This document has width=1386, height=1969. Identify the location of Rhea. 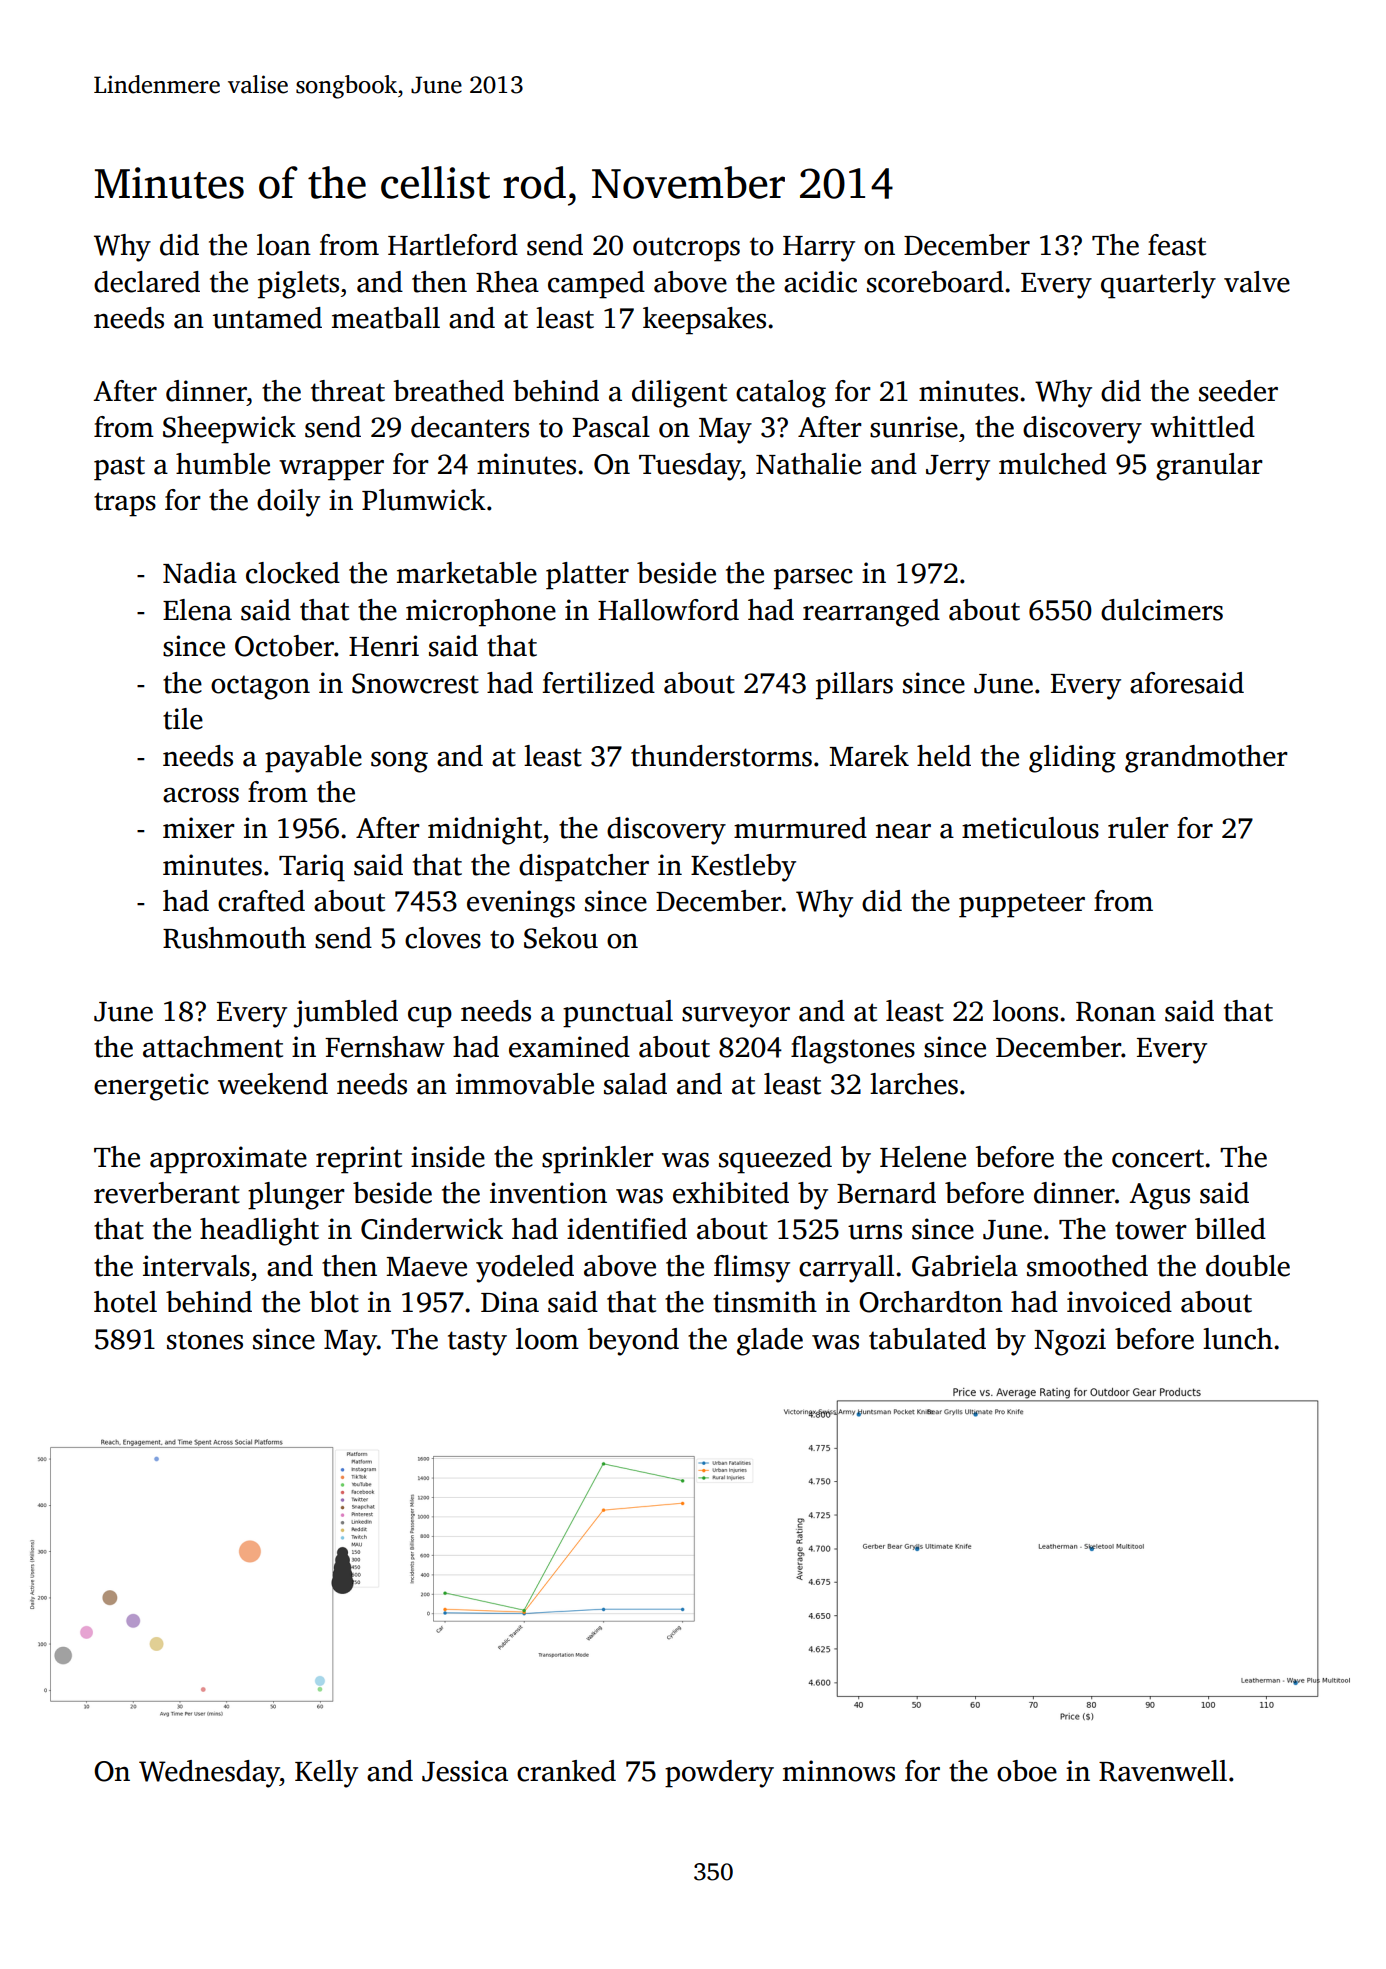
(507, 282).
